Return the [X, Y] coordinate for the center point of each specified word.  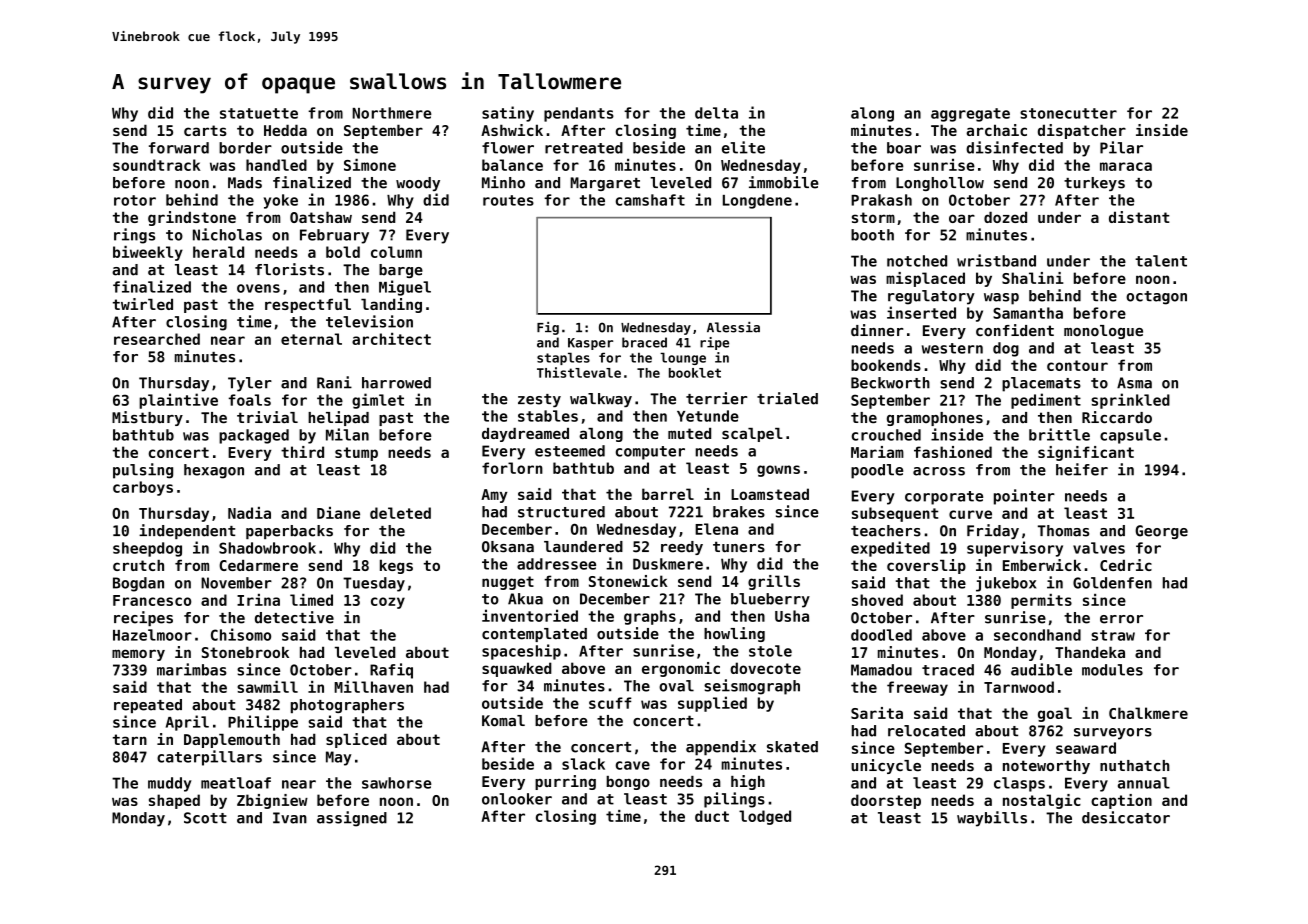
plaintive [178, 401]
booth [872, 235]
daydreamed [525, 435]
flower [508, 148]
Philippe [263, 723]
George [1161, 532]
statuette [259, 113]
